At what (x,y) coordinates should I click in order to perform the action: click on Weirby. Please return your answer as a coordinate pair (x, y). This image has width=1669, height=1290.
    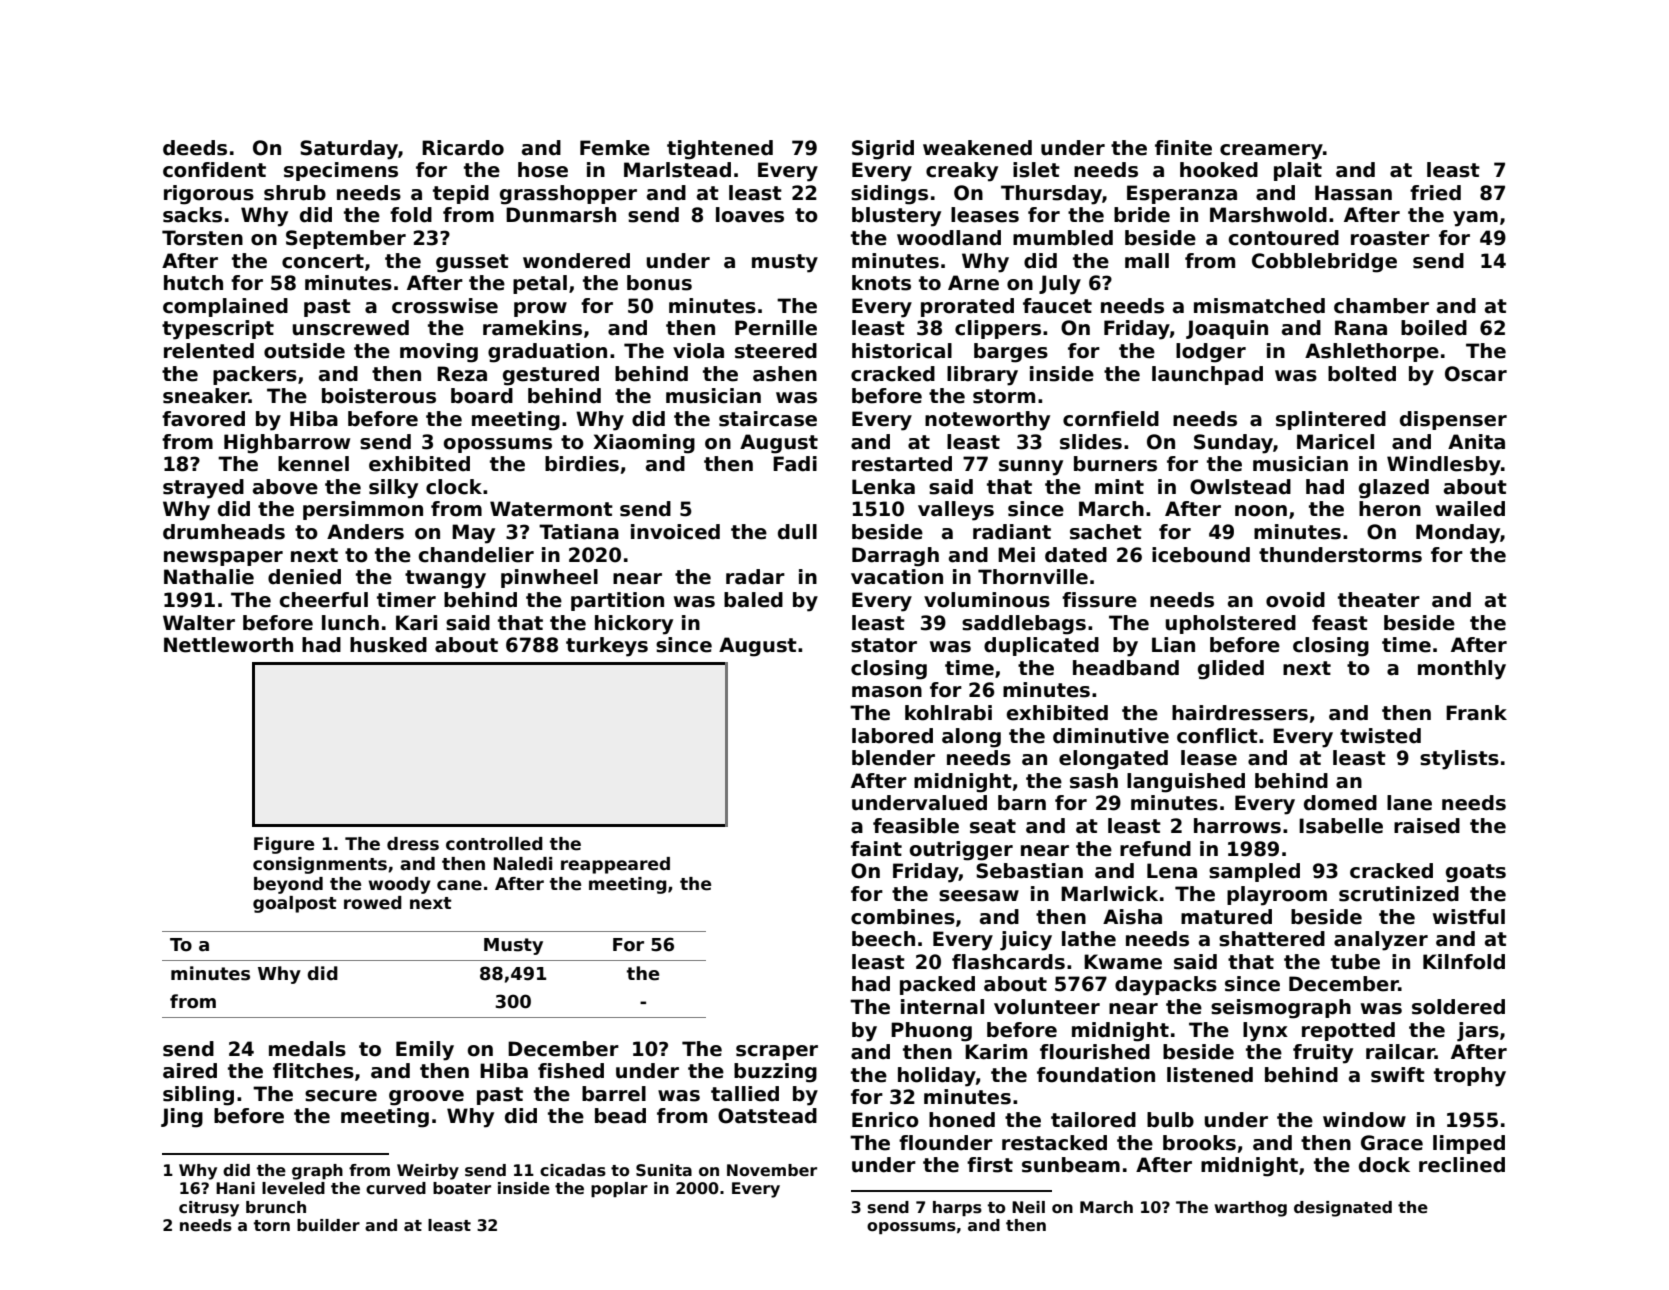
    Looking at the image, I should click on (428, 1172).
